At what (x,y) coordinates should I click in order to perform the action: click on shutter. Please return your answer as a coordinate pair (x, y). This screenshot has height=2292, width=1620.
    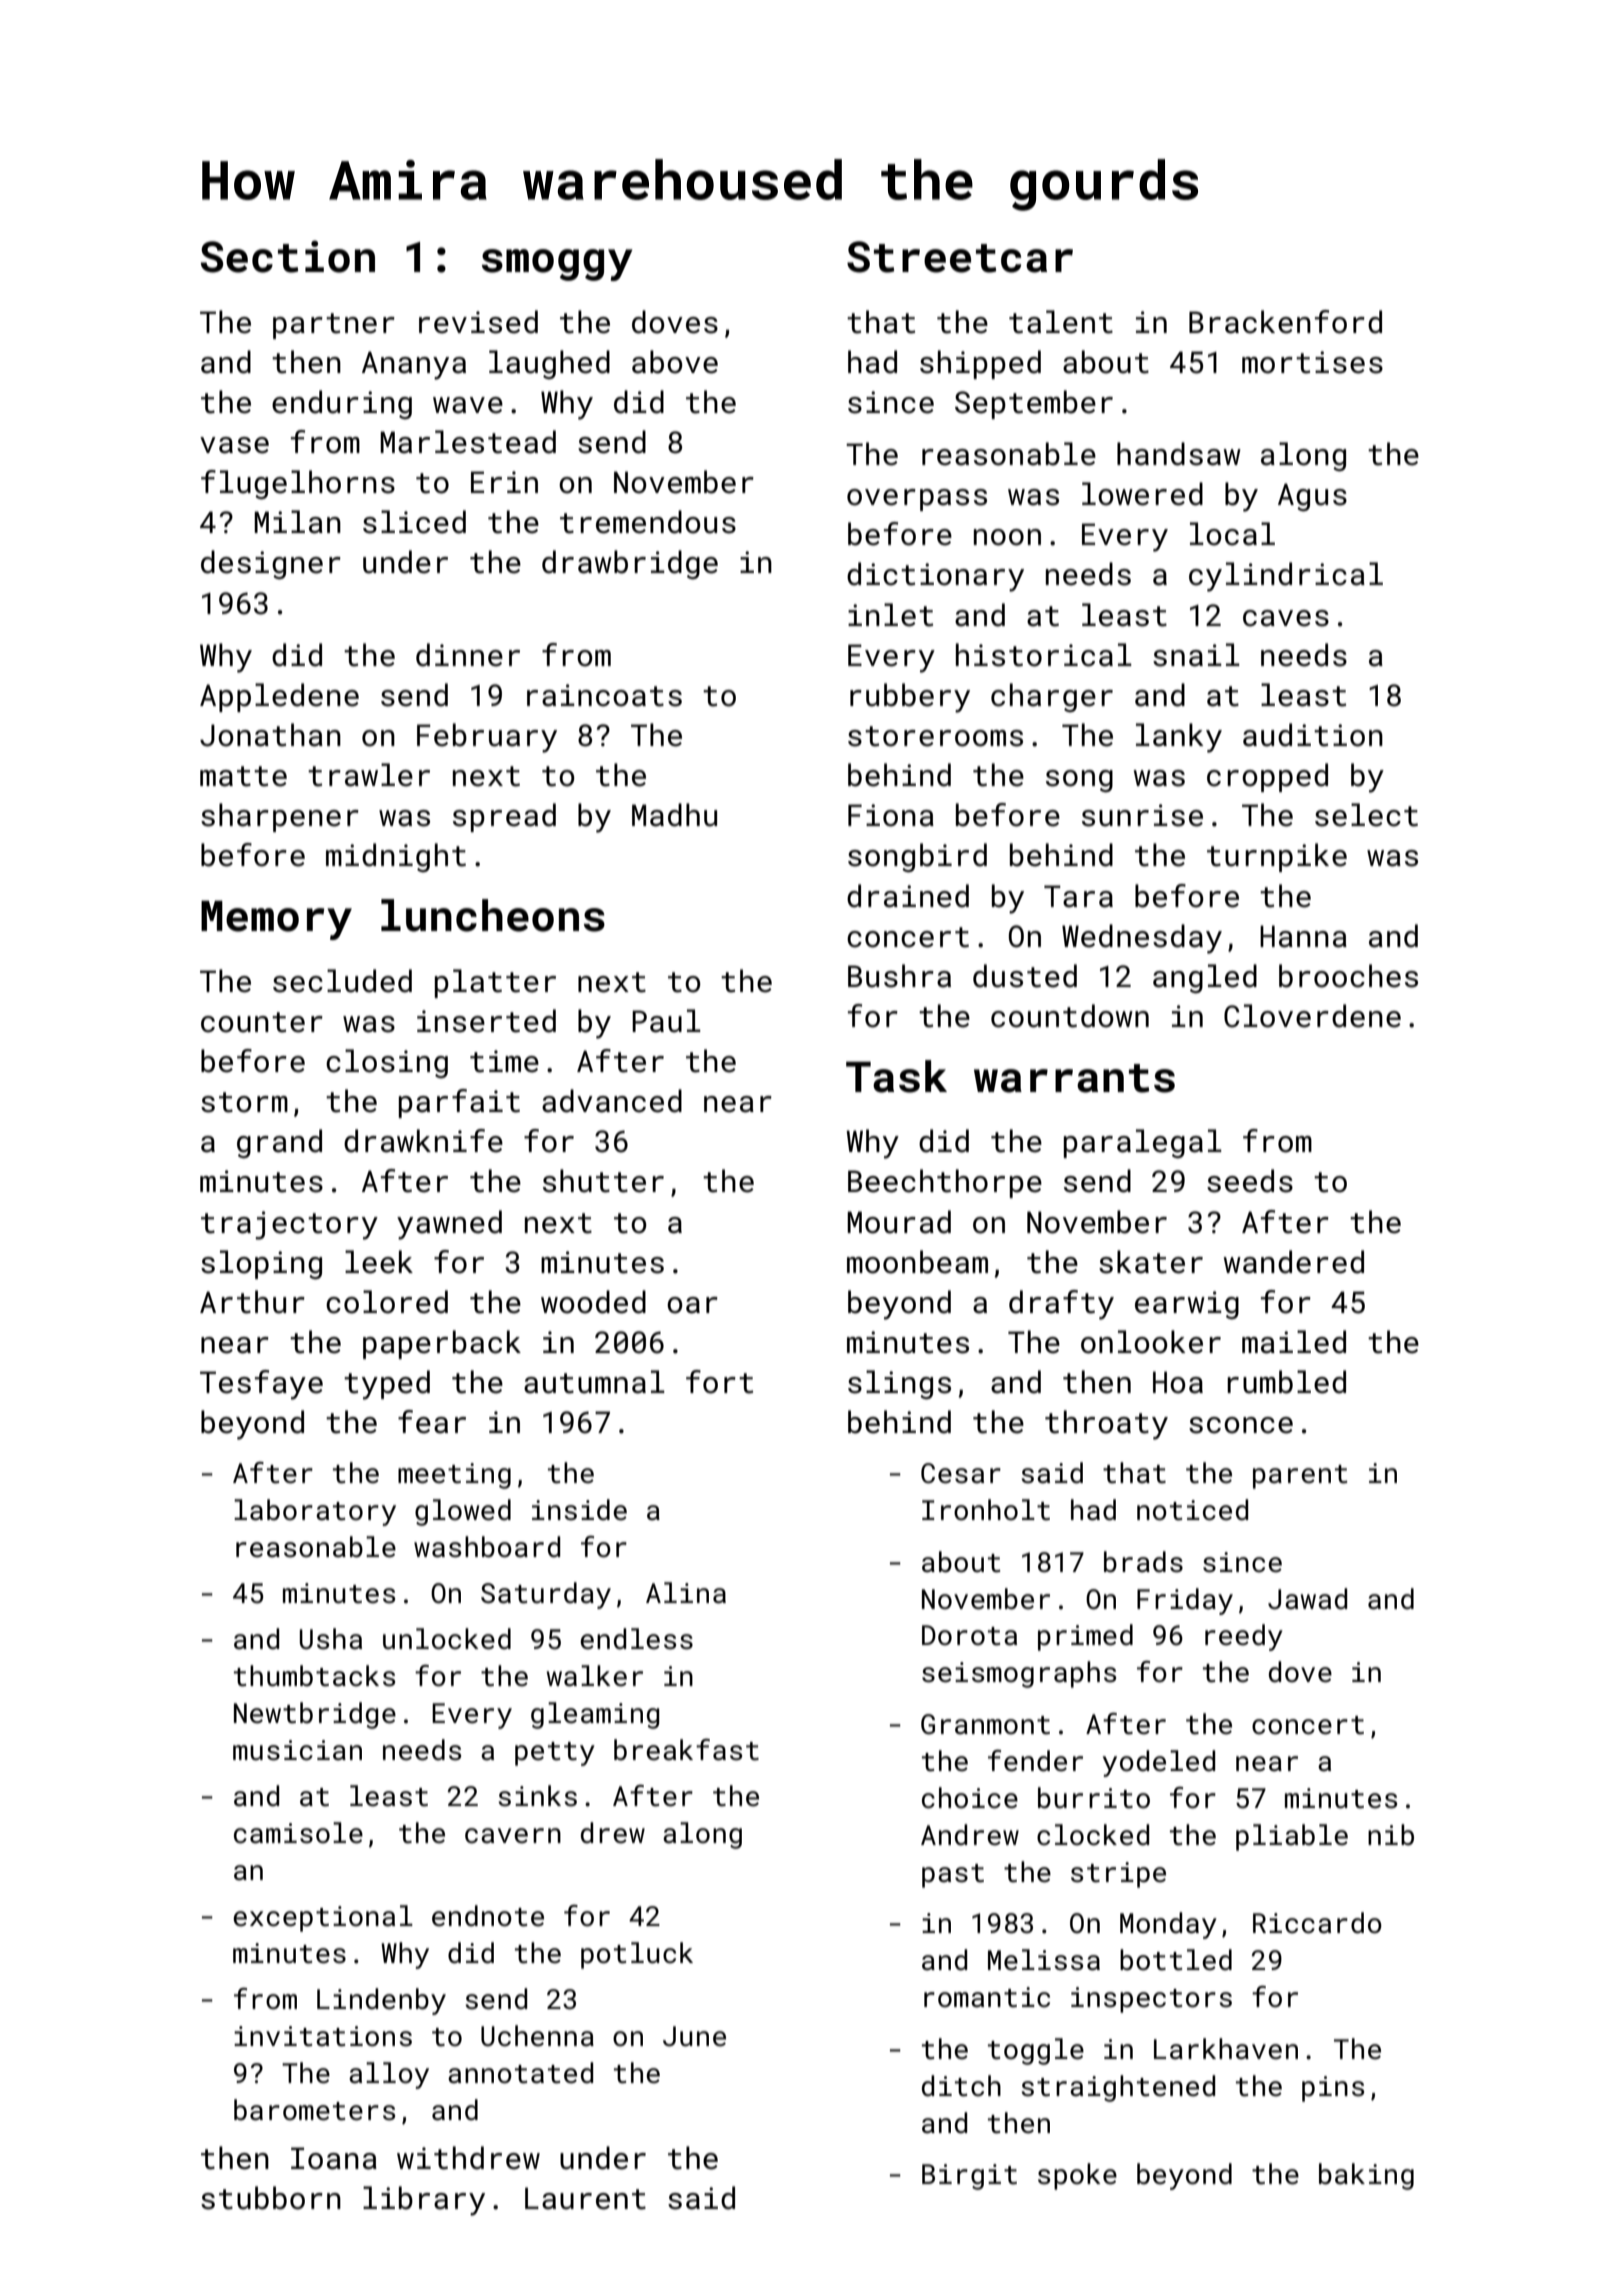
    Looking at the image, I should click on (603, 1181).
